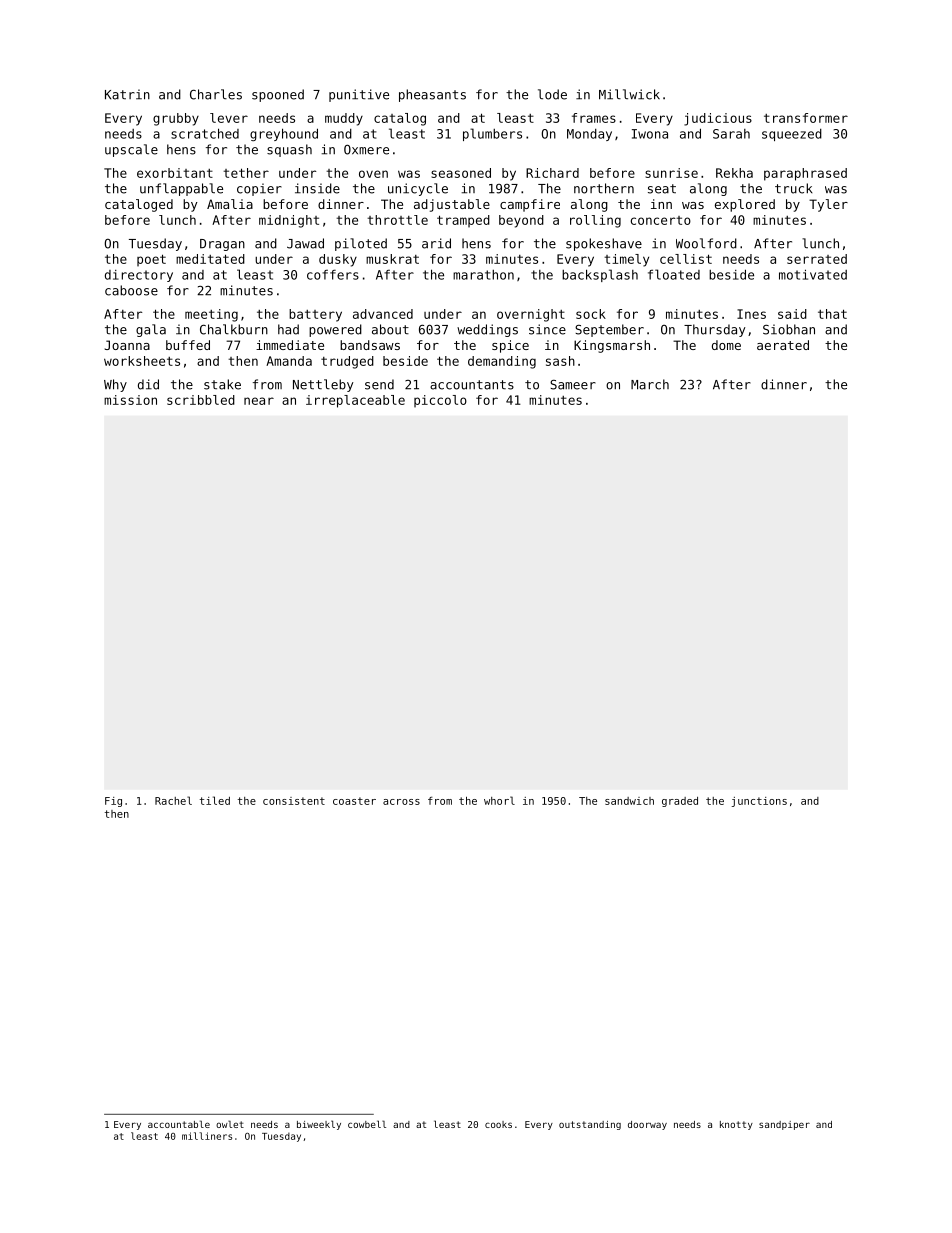  I want to click on pheasants, so click(432, 95).
